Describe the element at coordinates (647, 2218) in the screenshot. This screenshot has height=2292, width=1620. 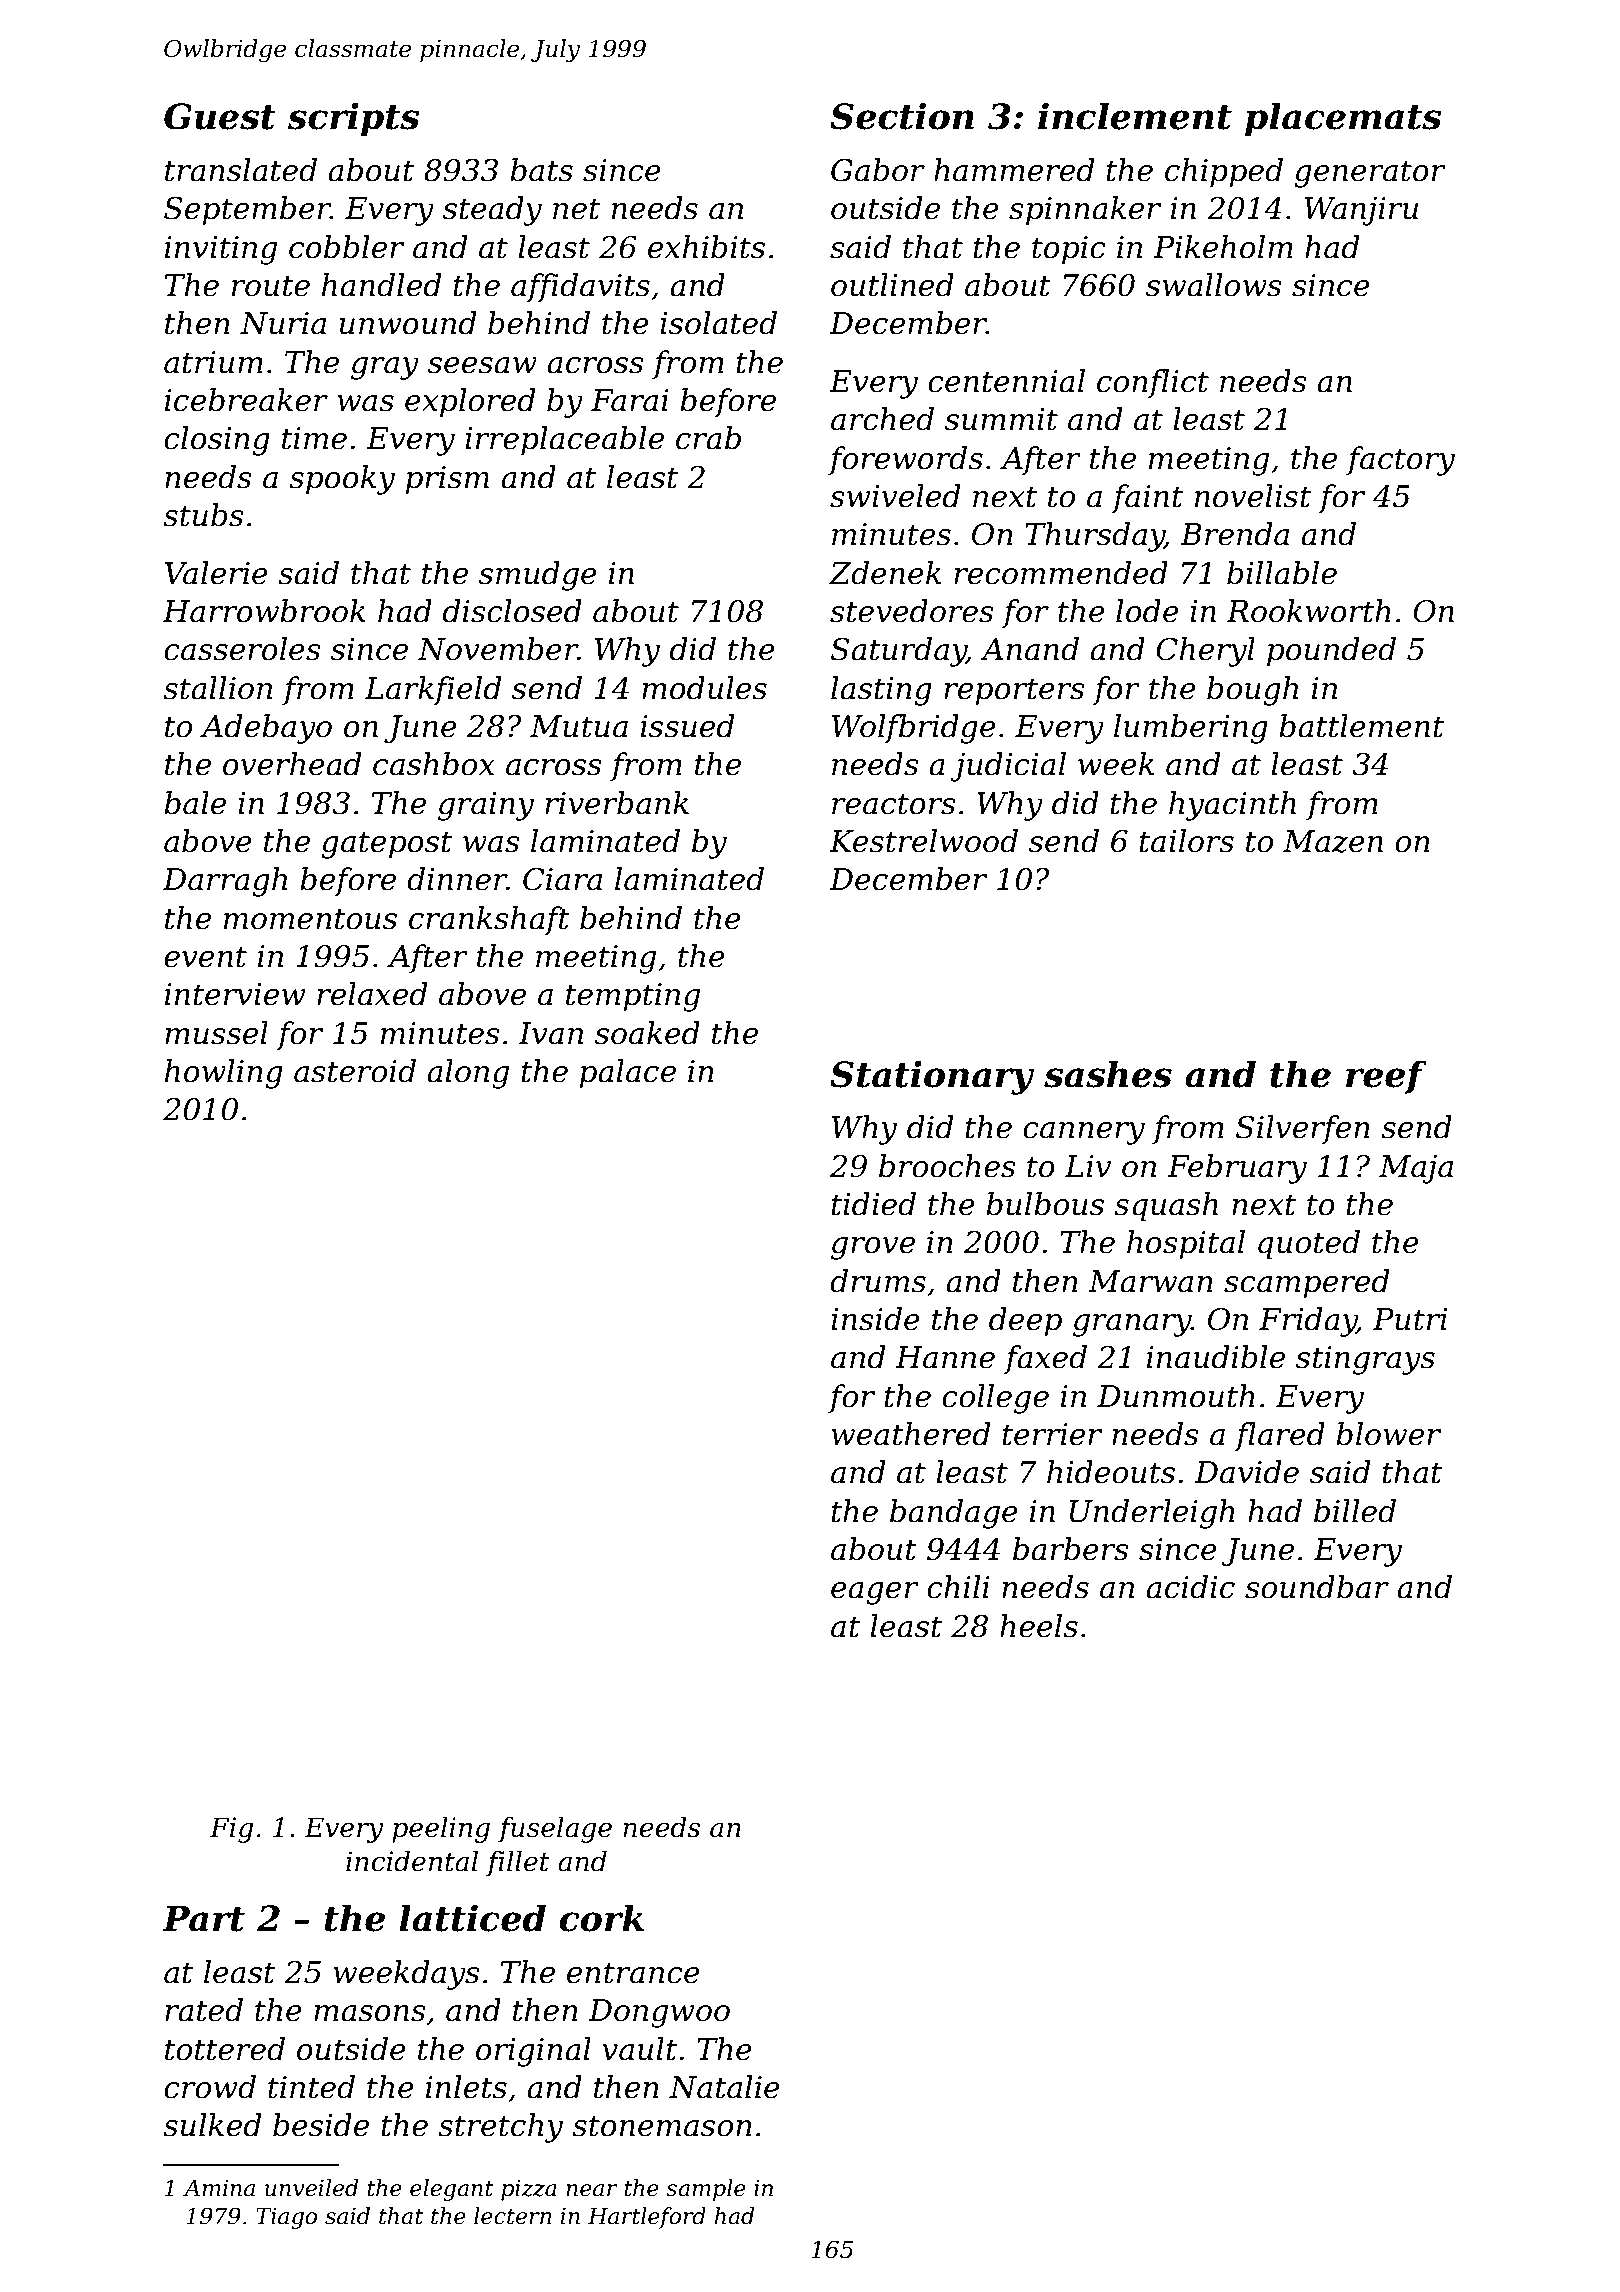
I see `Hartleford` at that location.
